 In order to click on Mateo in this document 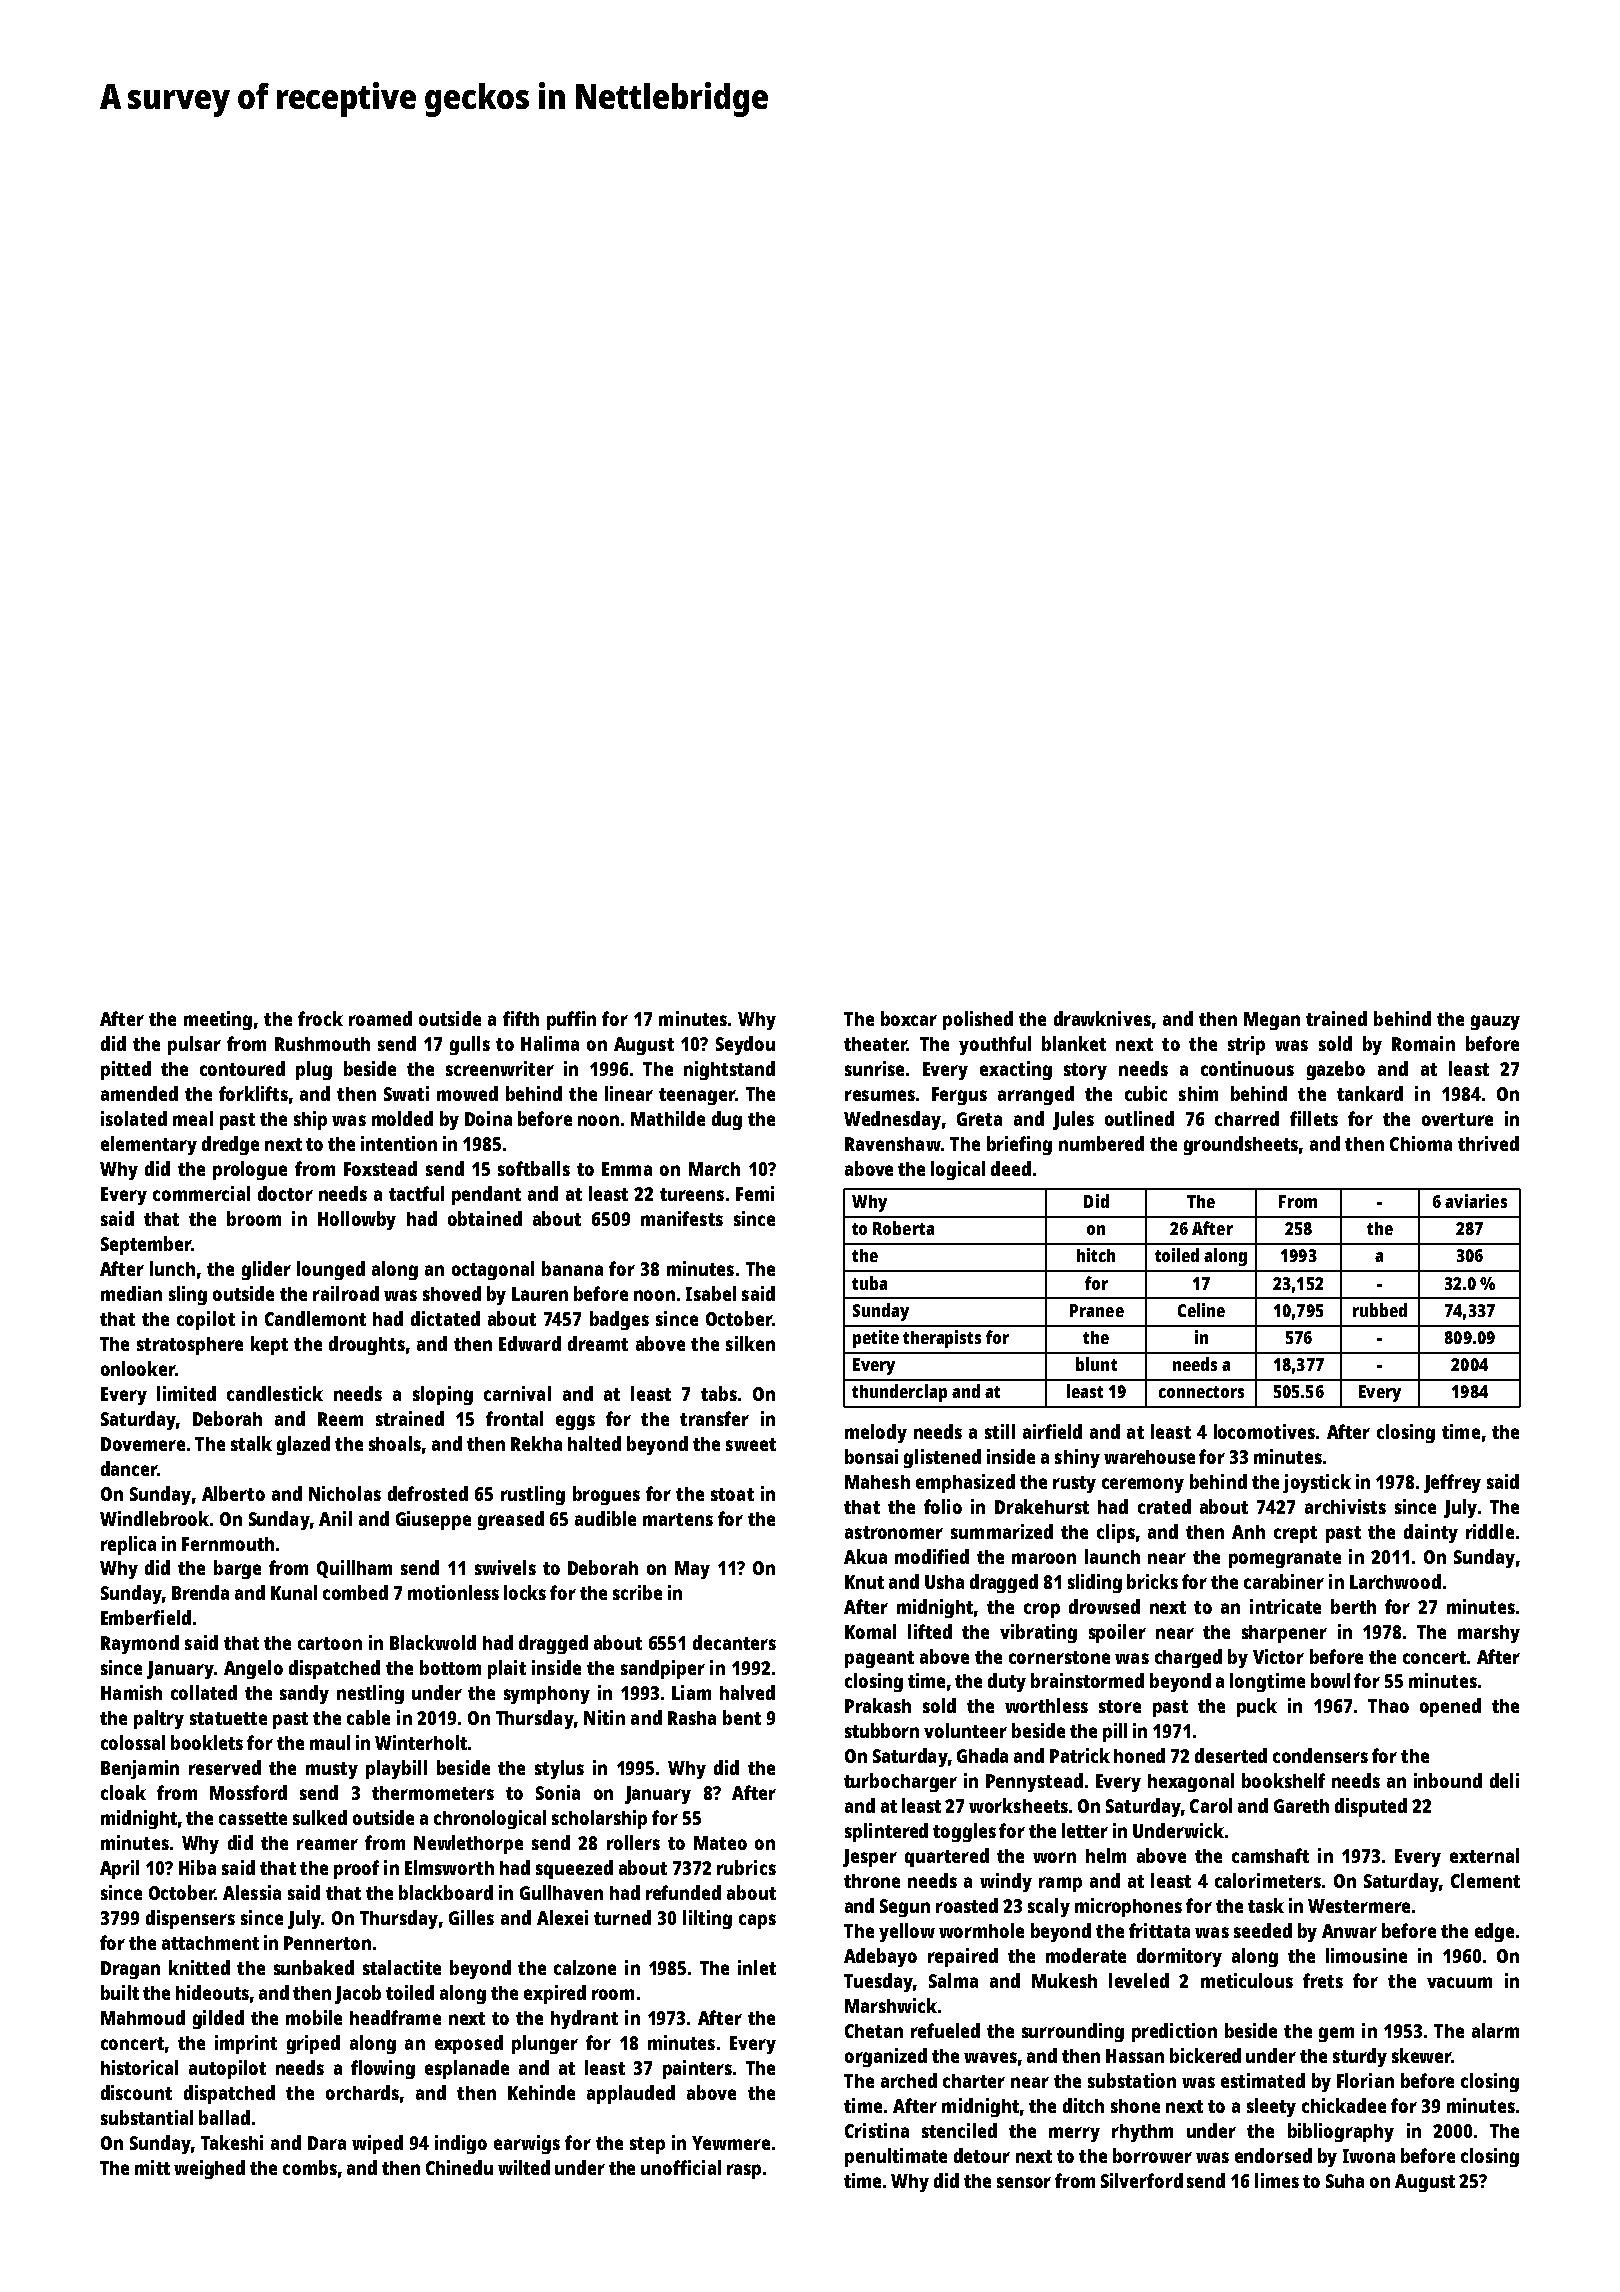, I will do `click(720, 1843)`.
